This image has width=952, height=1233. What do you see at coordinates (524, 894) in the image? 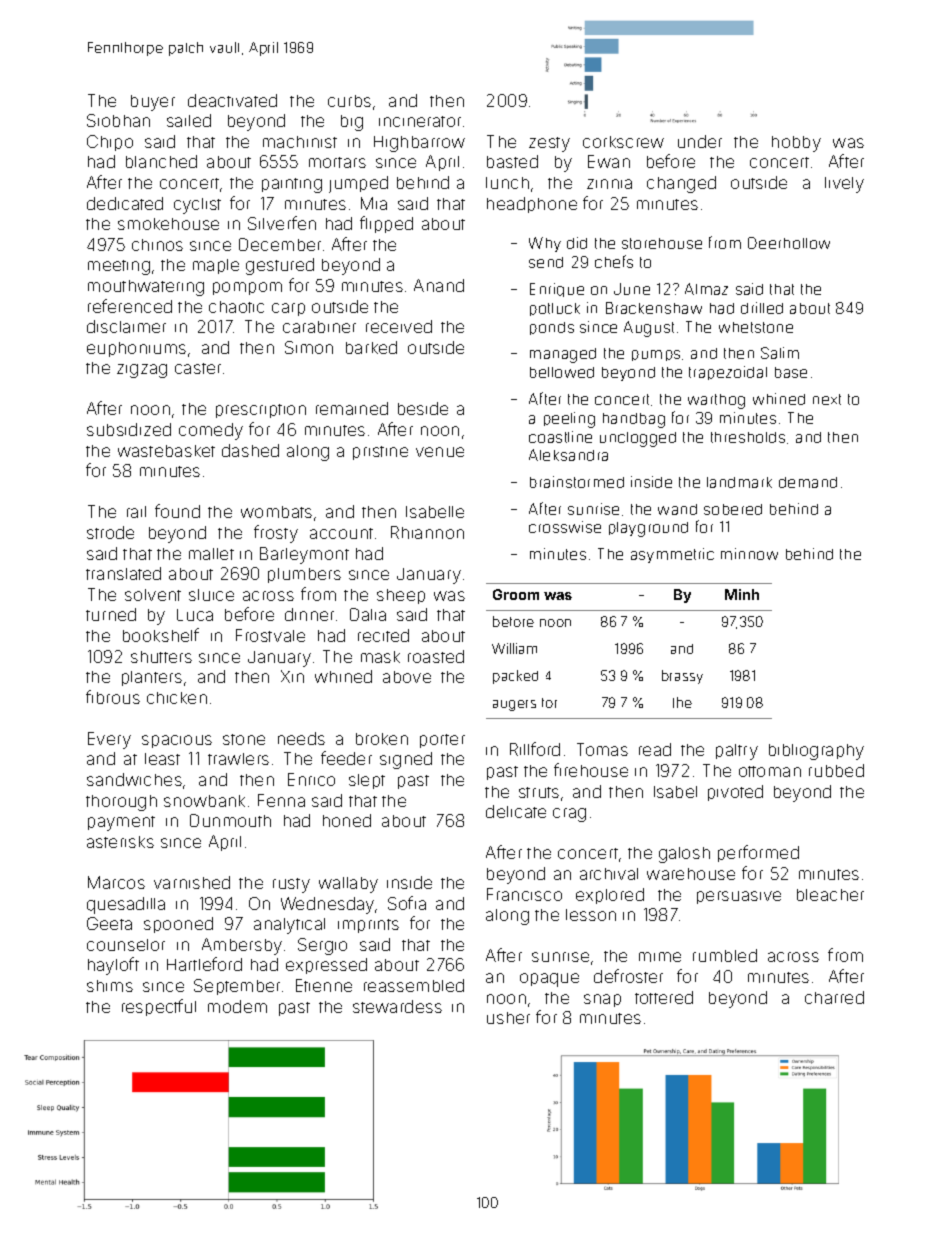
I see `Francisco` at bounding box center [524, 894].
